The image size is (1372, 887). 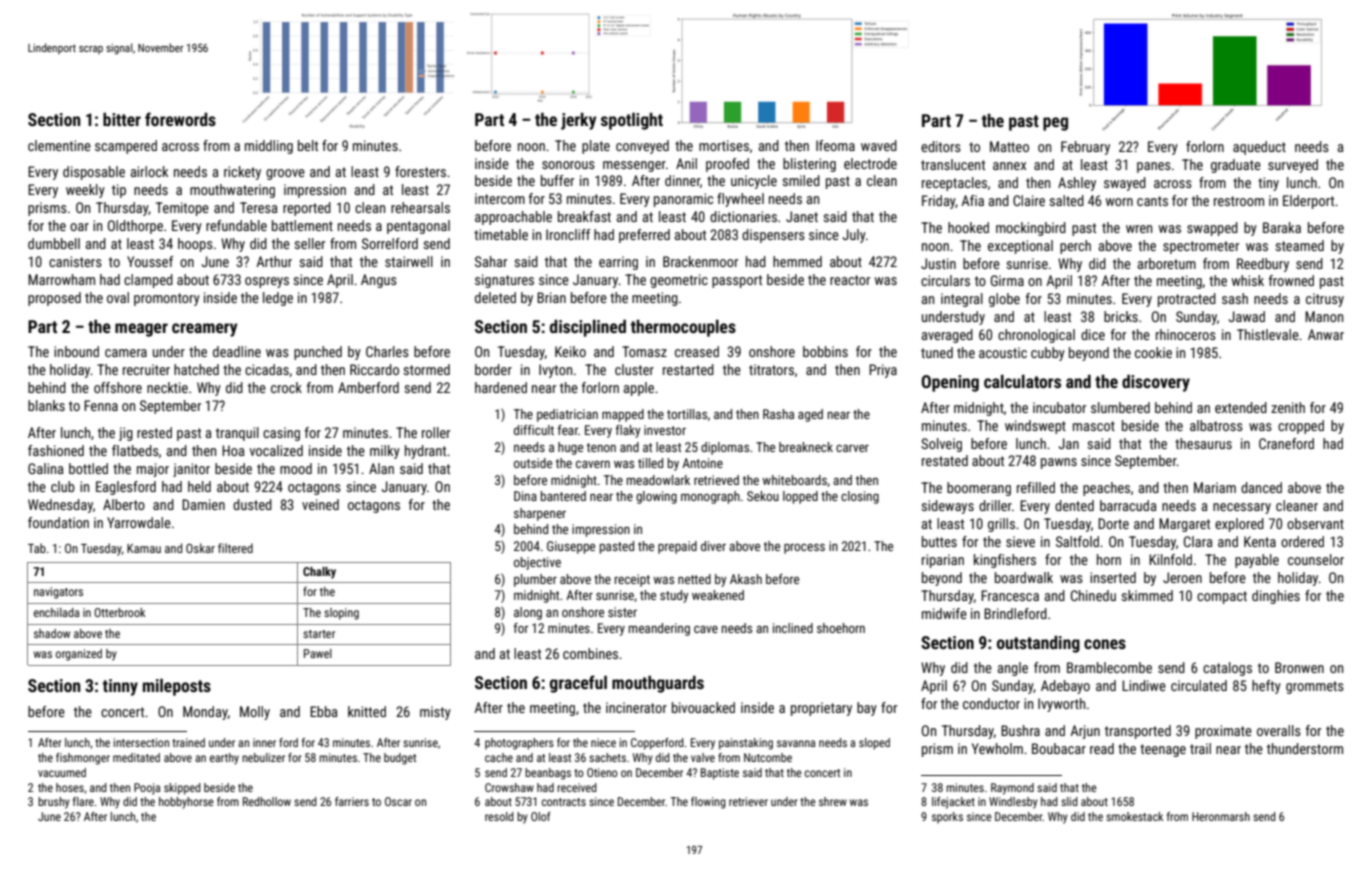 What do you see at coordinates (278, 299) in the image?
I see `ledge` at bounding box center [278, 299].
